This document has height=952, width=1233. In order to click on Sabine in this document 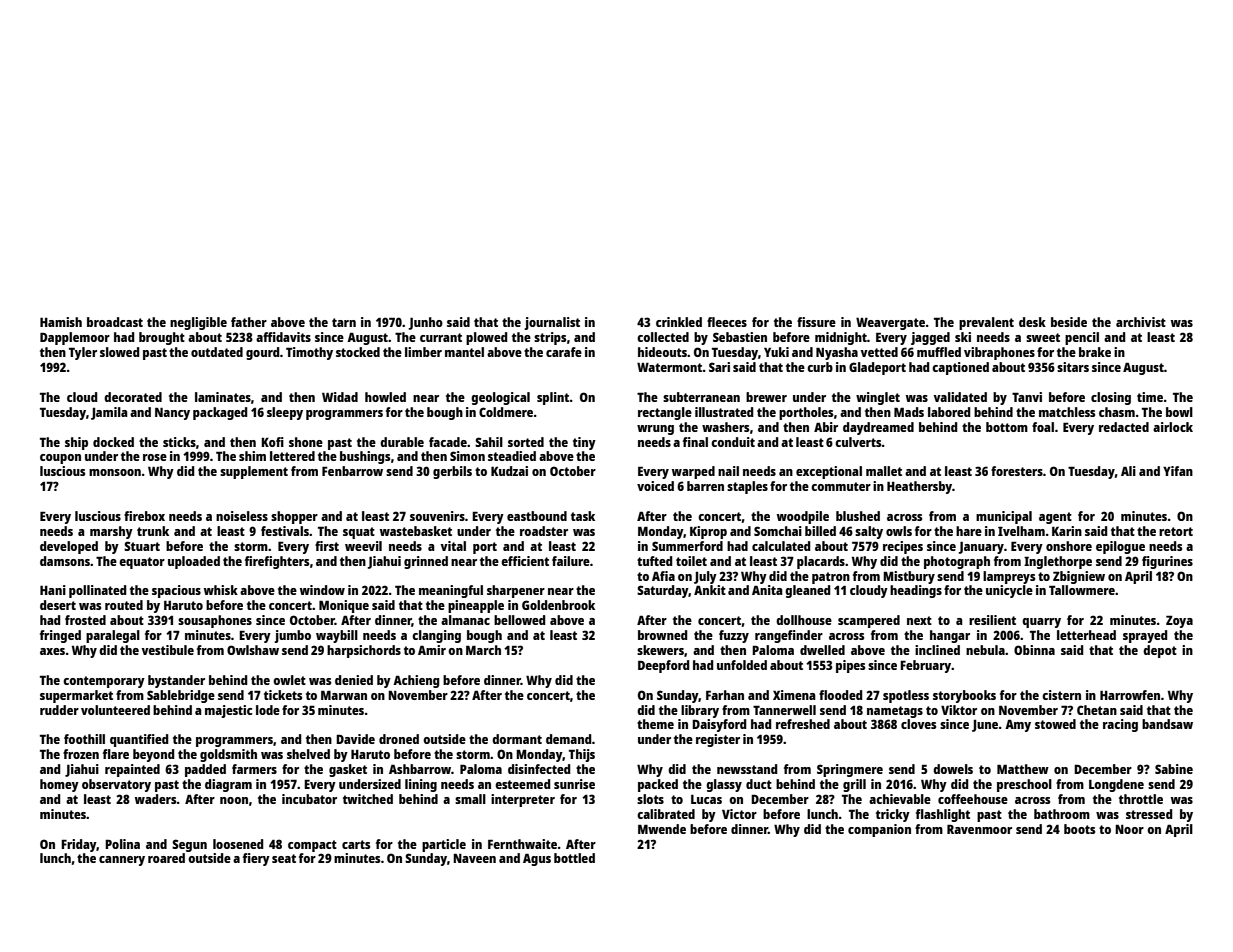, I will do `click(1174, 769)`.
